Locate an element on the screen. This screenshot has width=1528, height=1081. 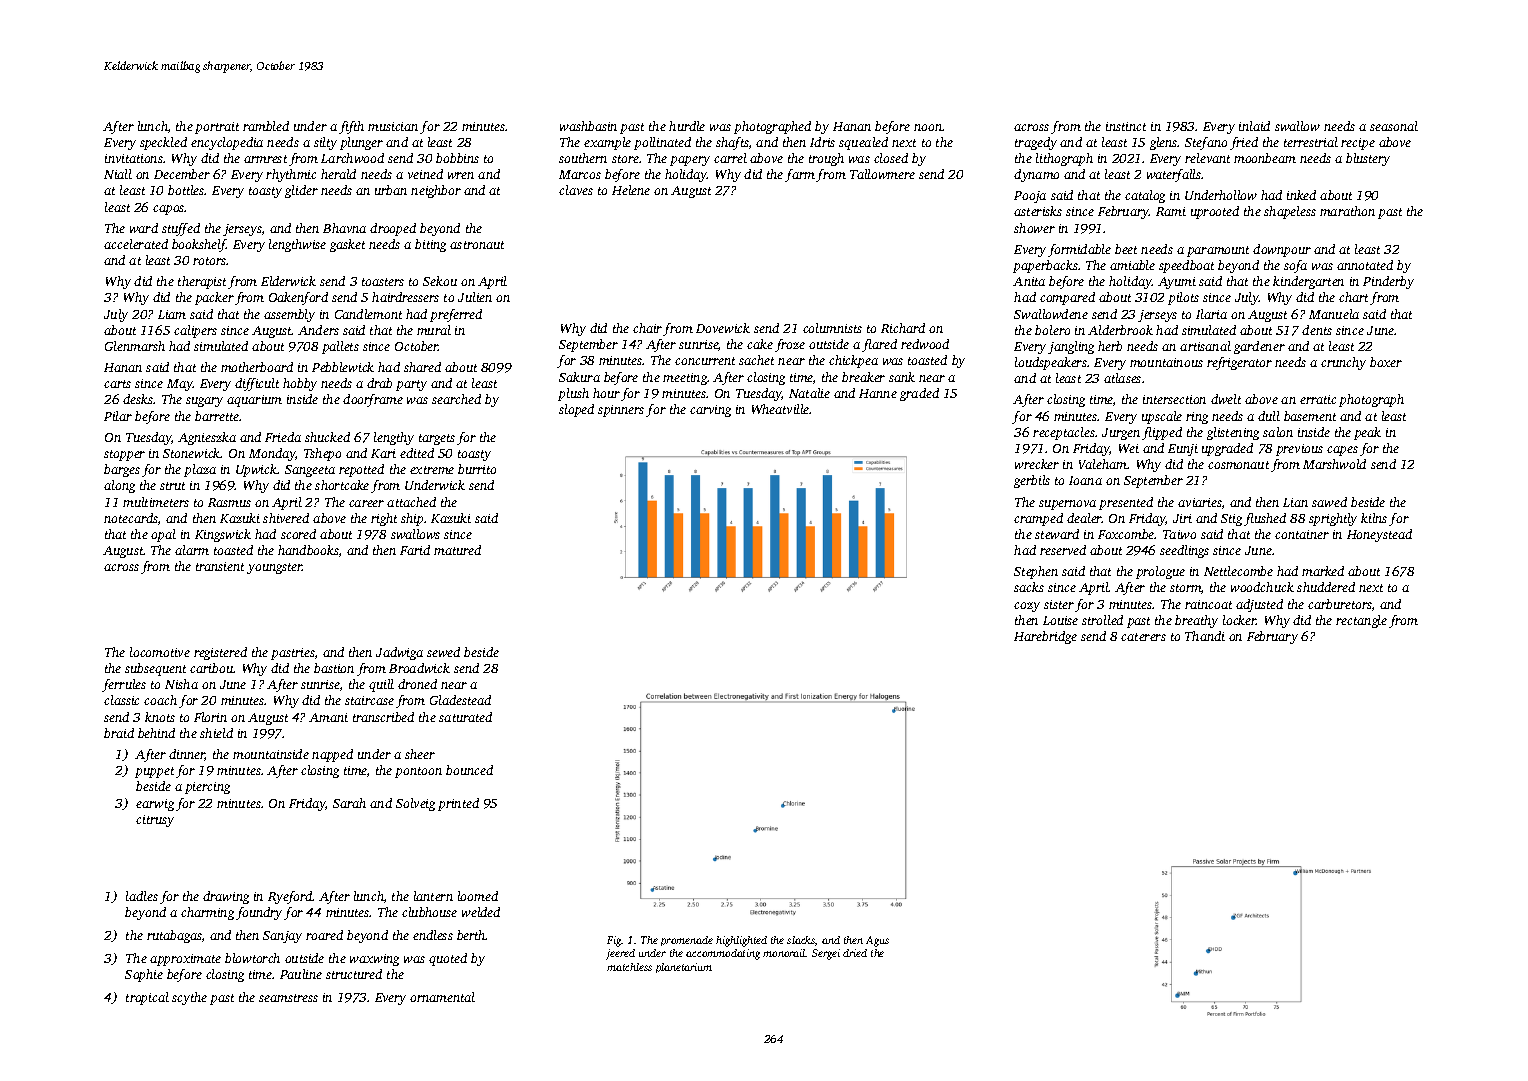
Thandi is located at coordinates (1205, 636).
